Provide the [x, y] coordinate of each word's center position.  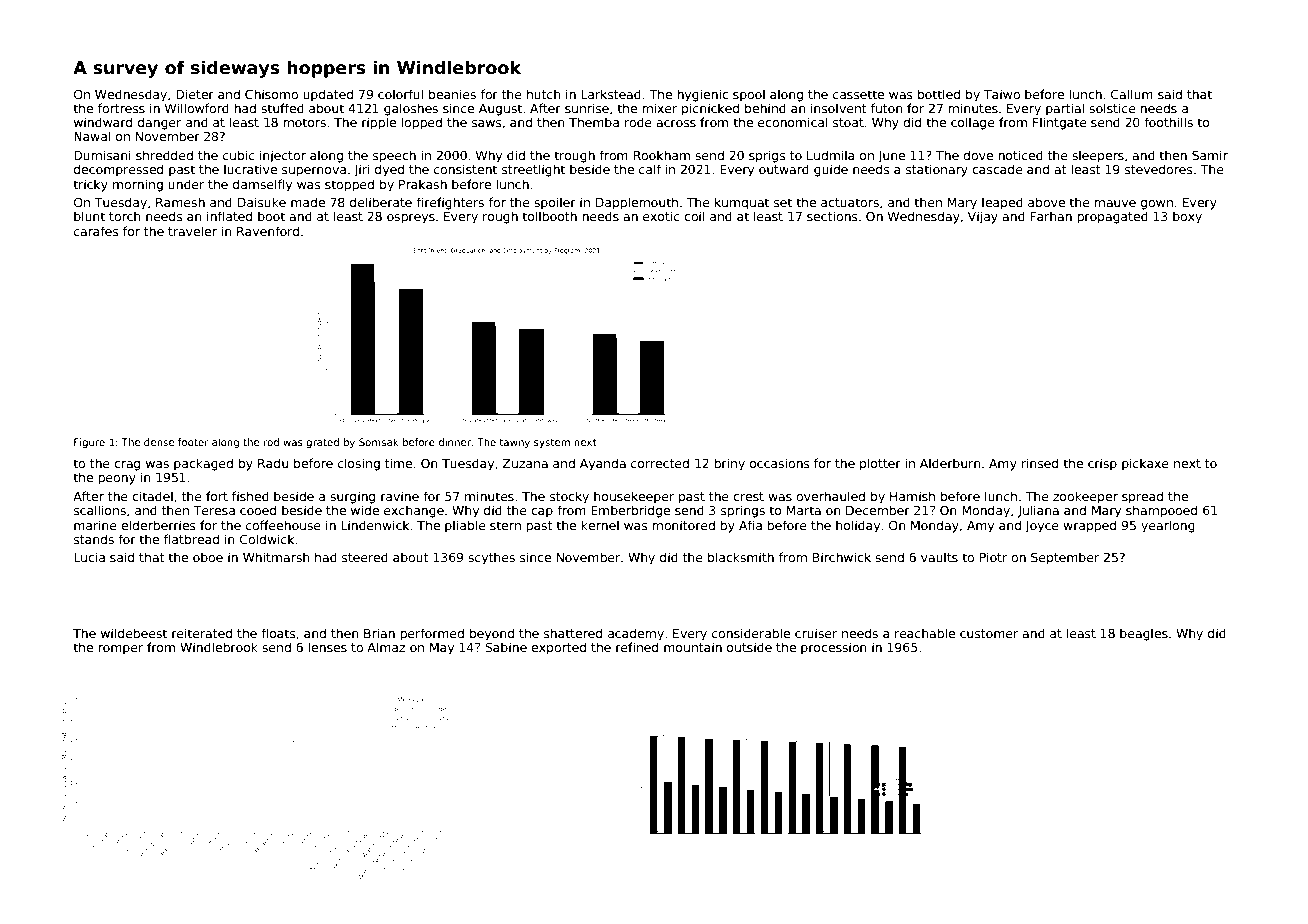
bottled [939, 94]
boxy [1187, 217]
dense [159, 442]
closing [359, 464]
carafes [96, 231]
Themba [594, 122]
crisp [1102, 464]
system [552, 443]
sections [832, 216]
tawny [514, 443]
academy [636, 634]
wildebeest [134, 633]
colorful [400, 94]
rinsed [1040, 463]
